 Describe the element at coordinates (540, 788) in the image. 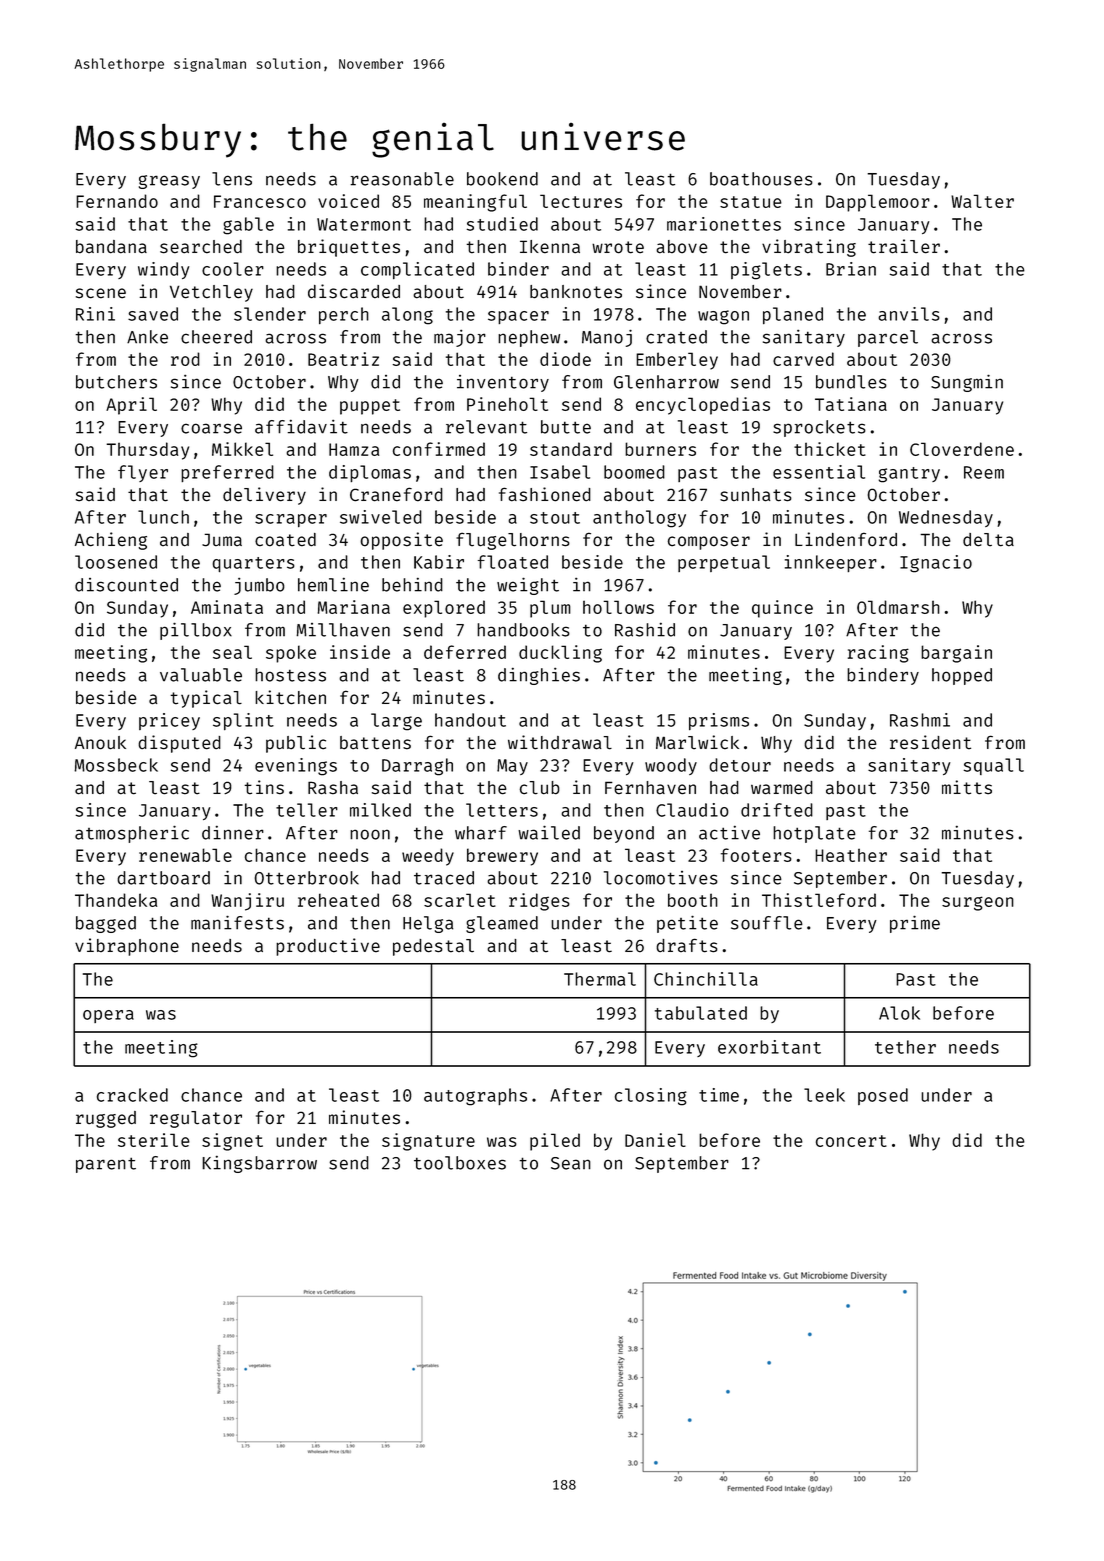

I see `club` at that location.
